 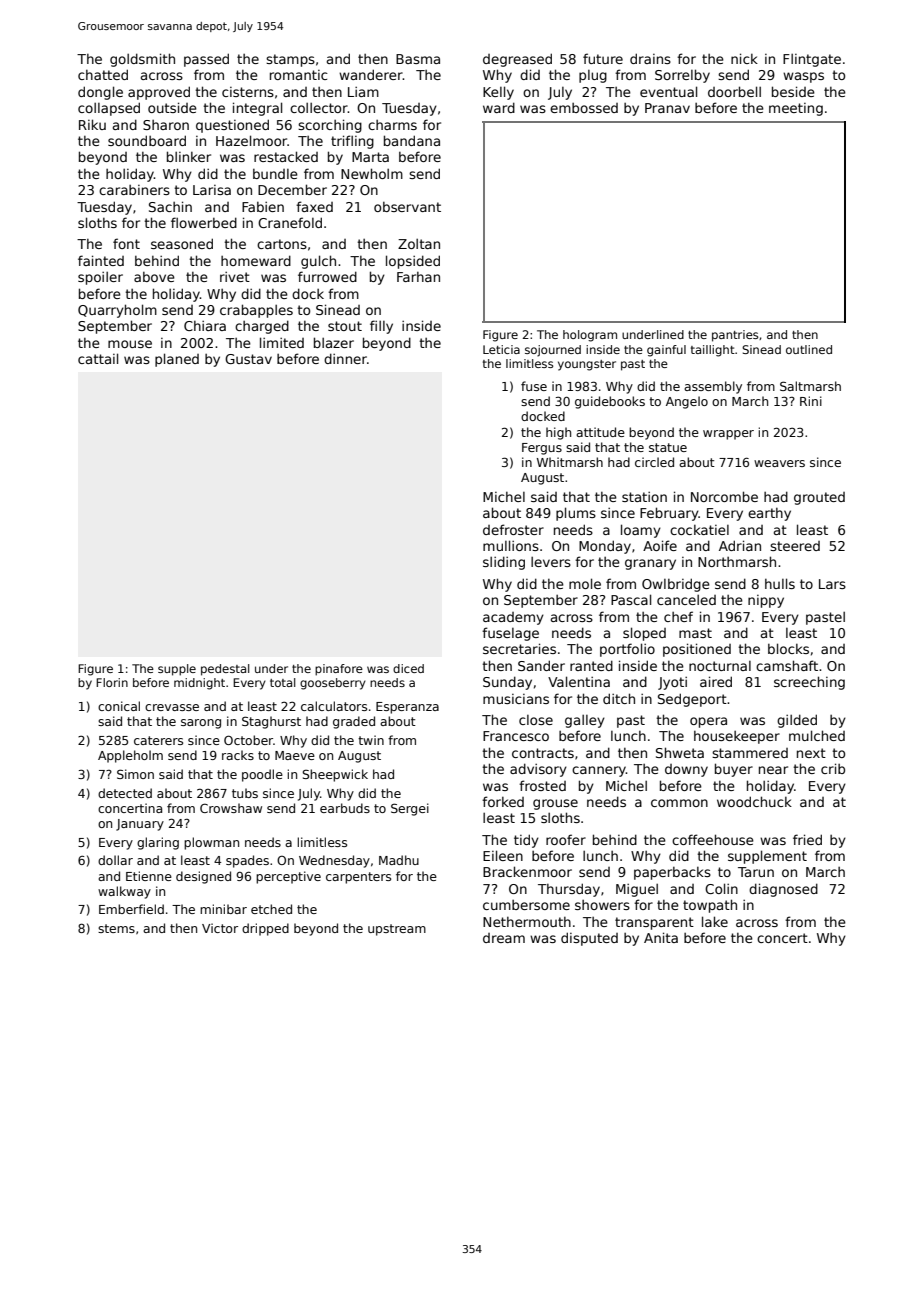 What do you see at coordinates (142, 60) in the image?
I see `goldsmith` at bounding box center [142, 60].
